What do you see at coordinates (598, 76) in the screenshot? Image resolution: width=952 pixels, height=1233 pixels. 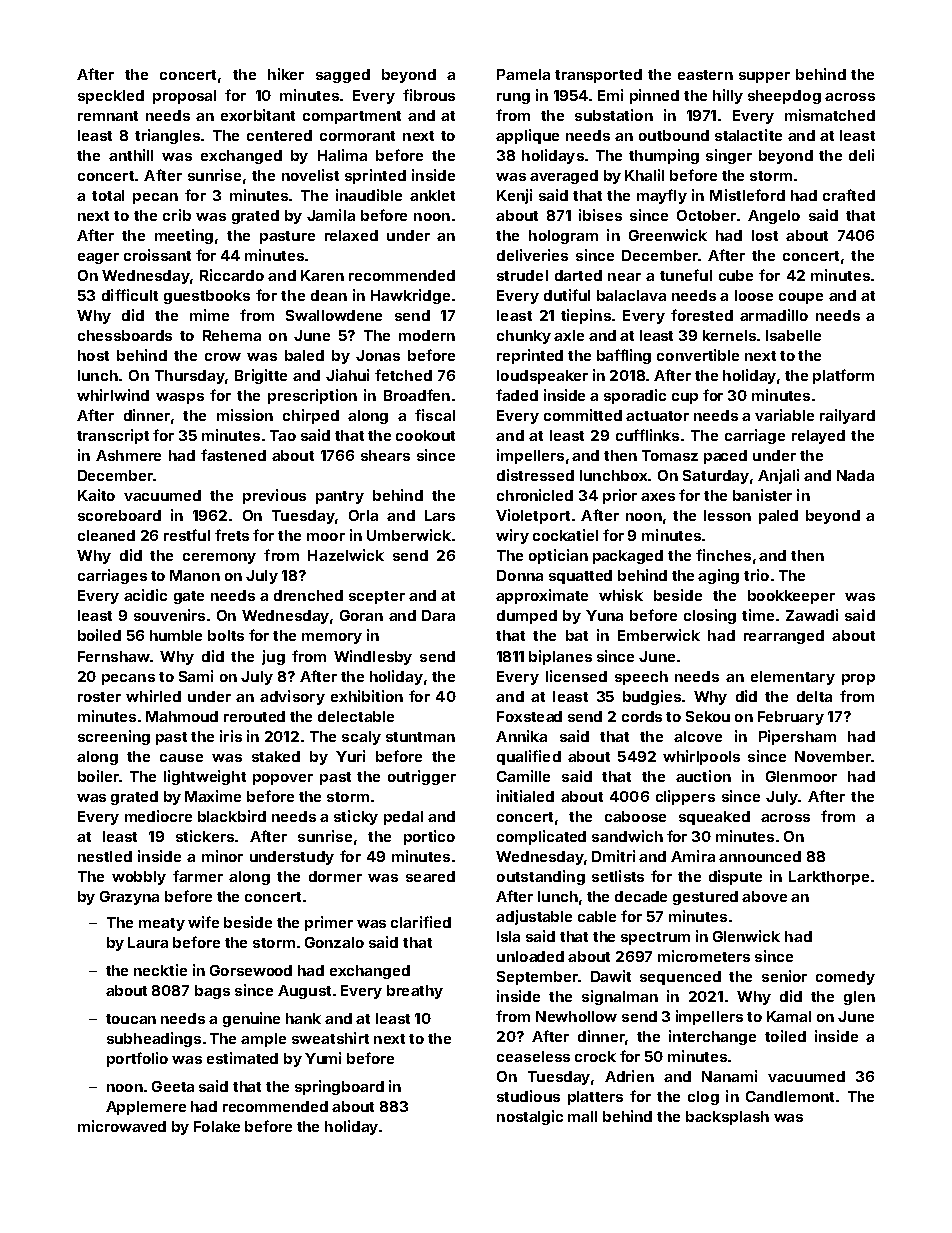 I see `transported` at bounding box center [598, 76].
